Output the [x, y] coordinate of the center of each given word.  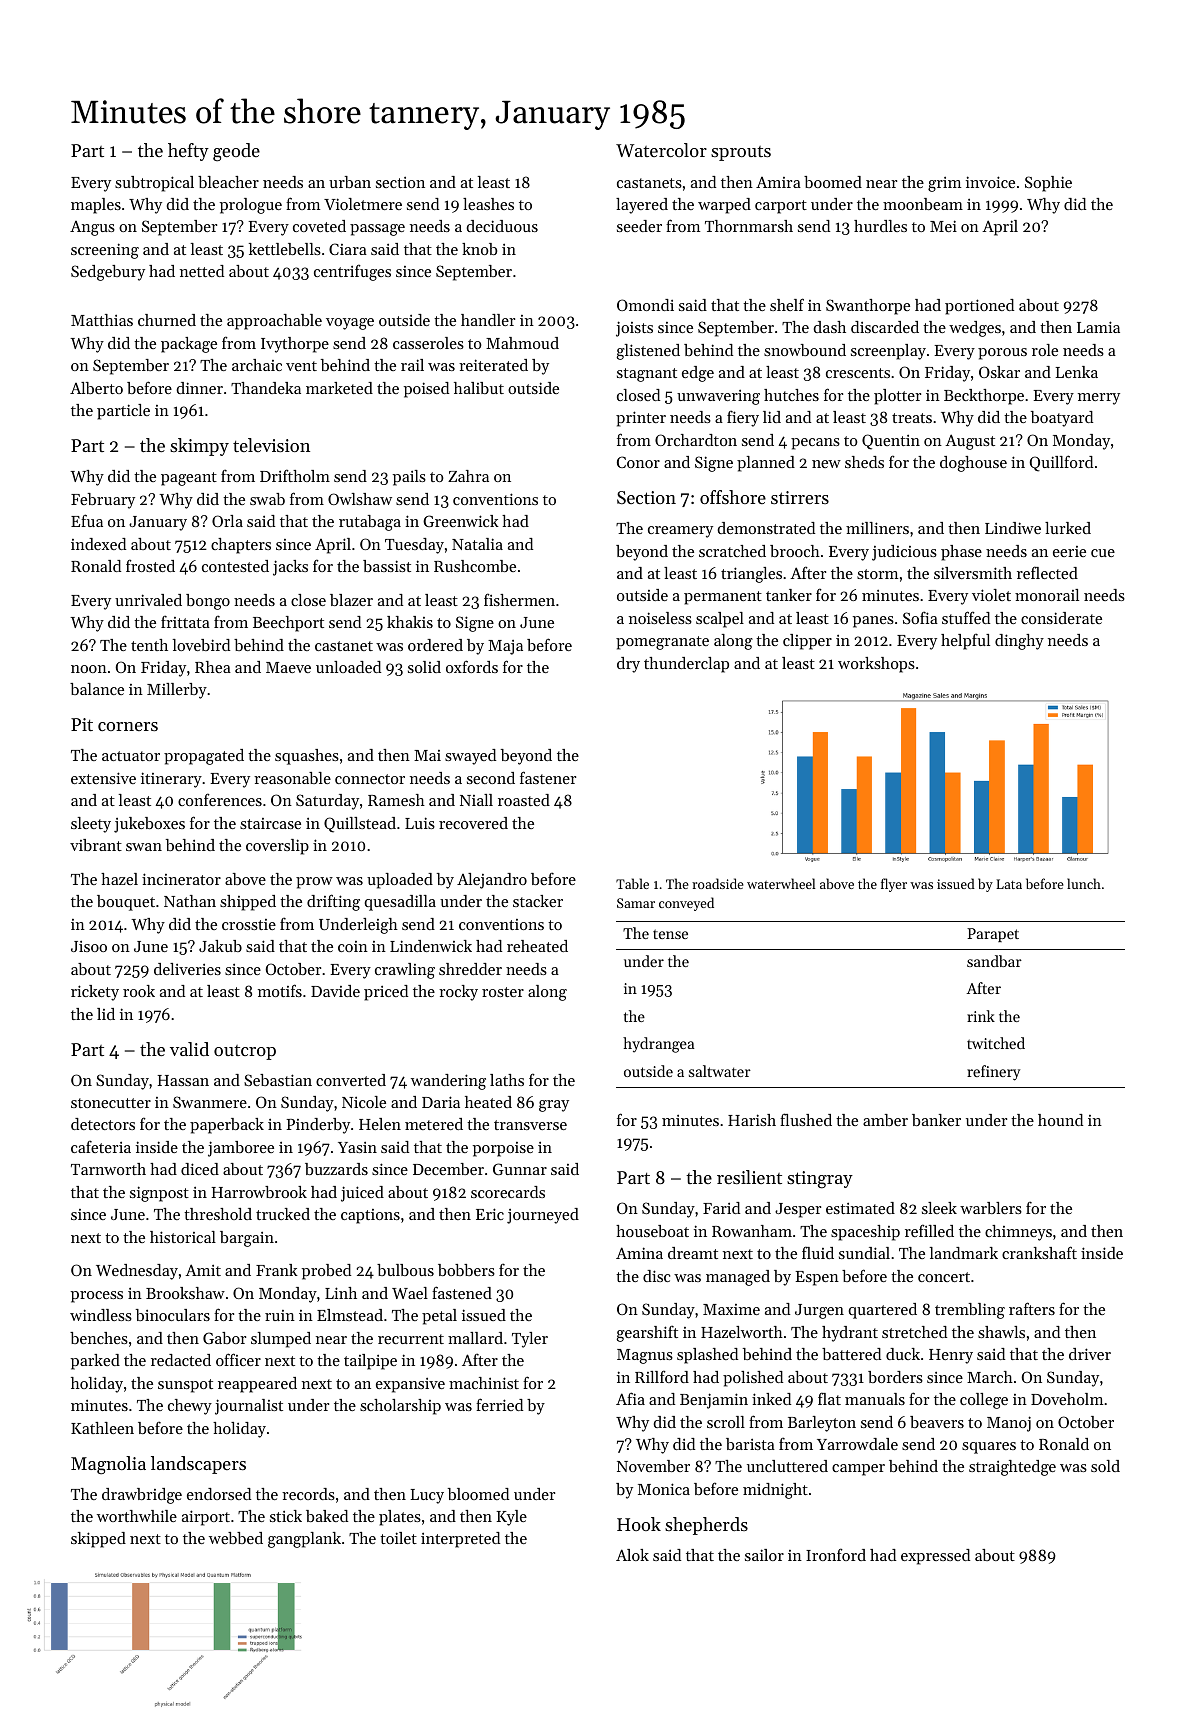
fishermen [519, 599]
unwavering [718, 397]
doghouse [973, 464]
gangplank [304, 1540]
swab [267, 499]
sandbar [994, 961]
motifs [280, 990]
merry [1099, 399]
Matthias [102, 320]
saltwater [720, 1071]
